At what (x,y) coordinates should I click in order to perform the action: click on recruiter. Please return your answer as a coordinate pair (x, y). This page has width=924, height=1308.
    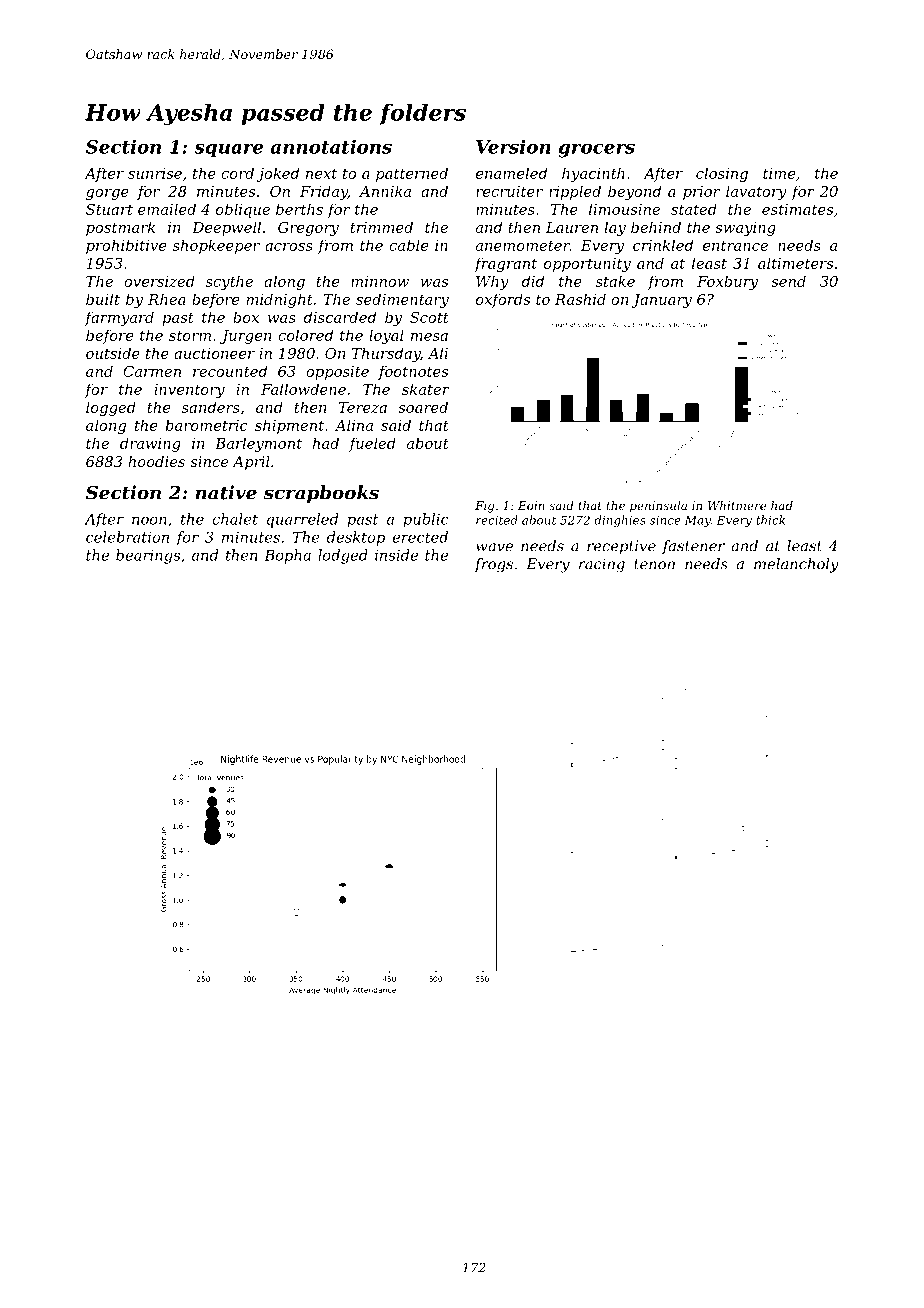
    Looking at the image, I should click on (509, 191).
